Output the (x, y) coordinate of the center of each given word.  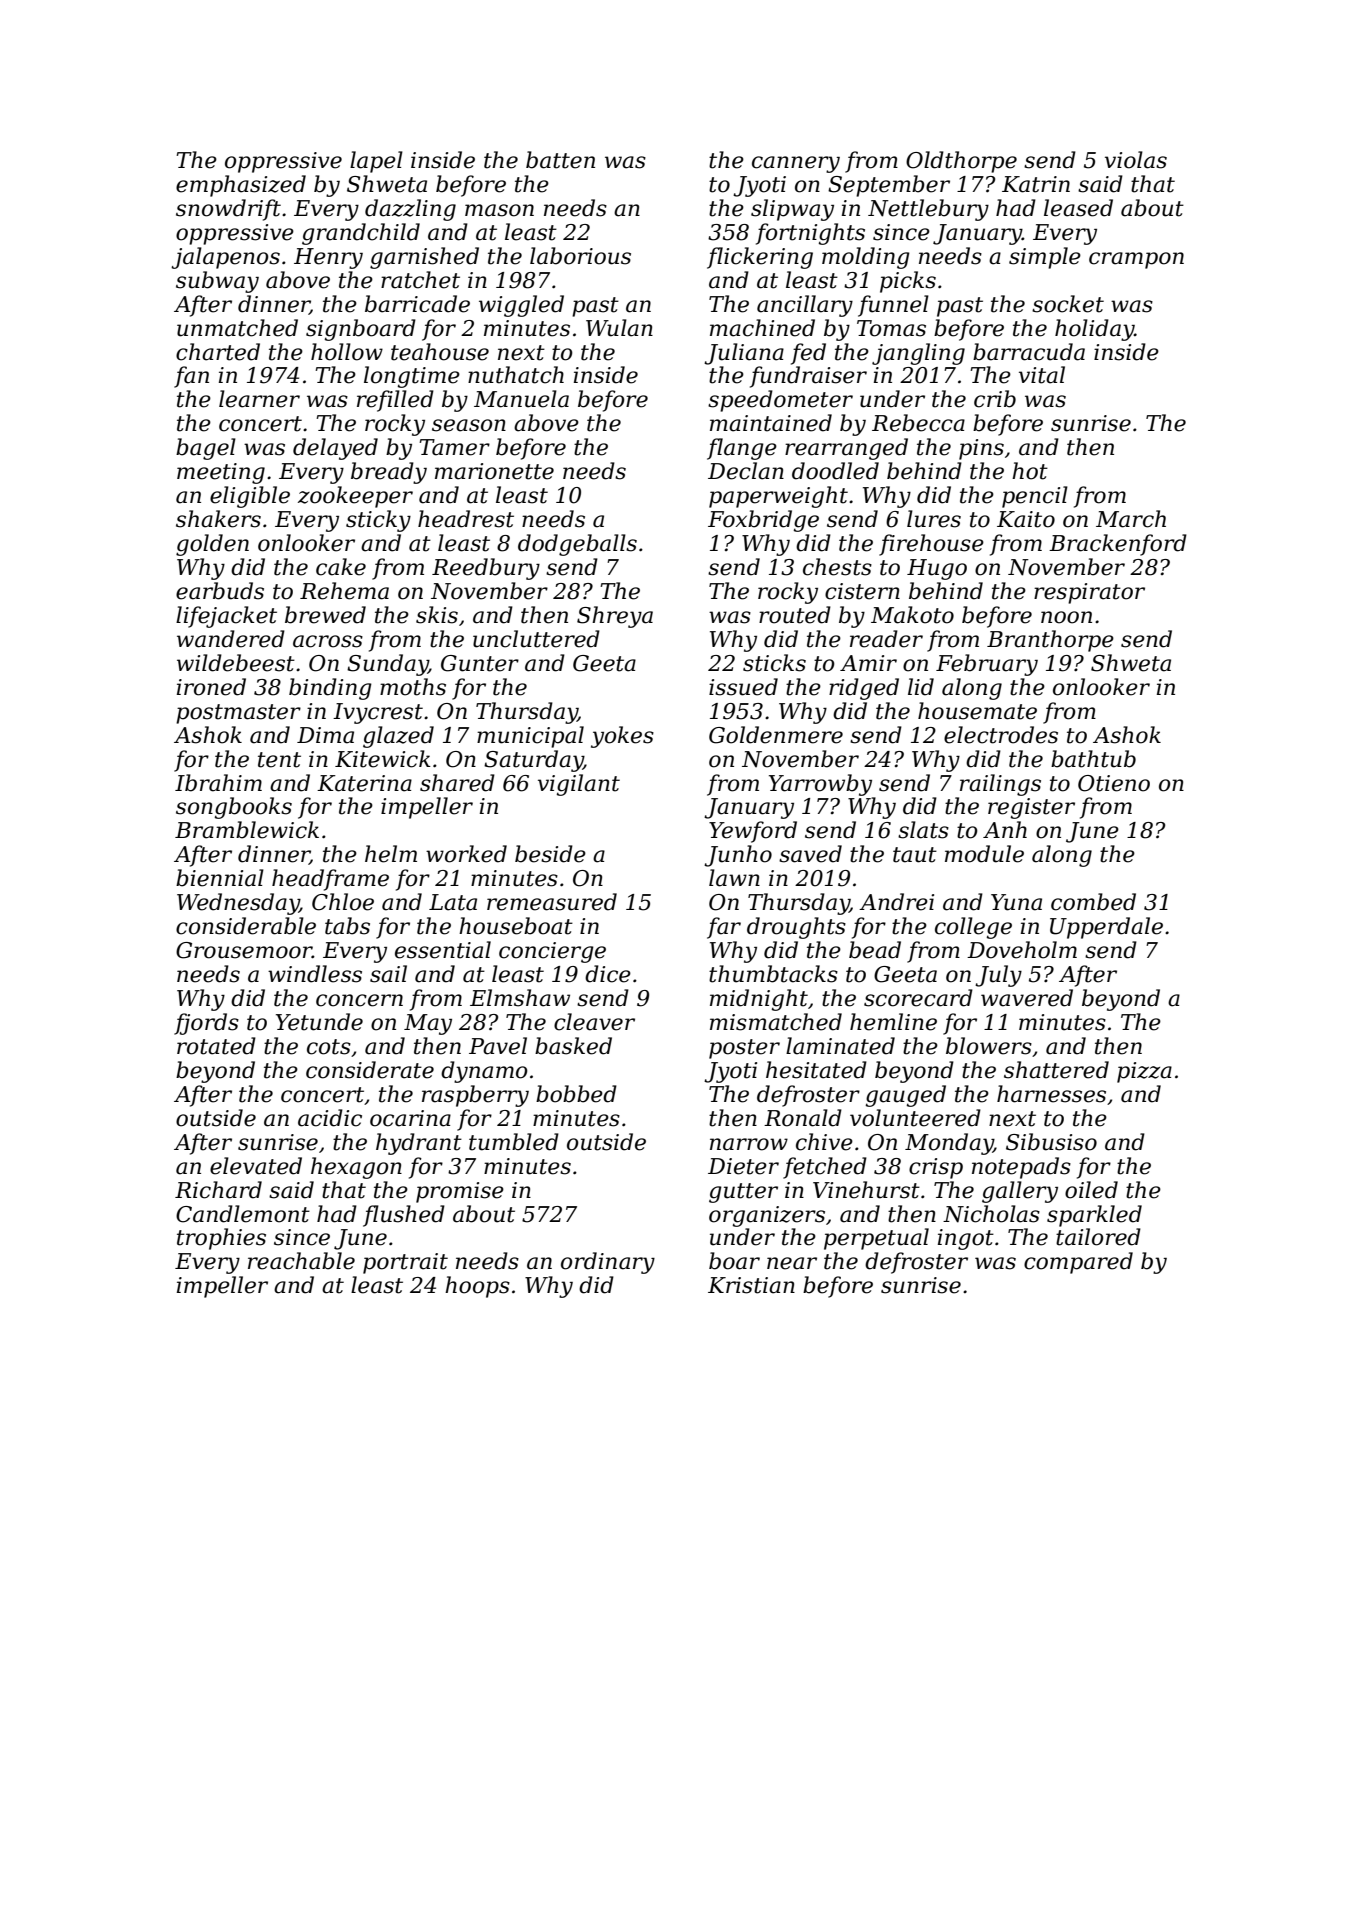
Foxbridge (763, 521)
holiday (1094, 330)
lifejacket (226, 617)
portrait (405, 1263)
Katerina (364, 783)
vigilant (579, 785)
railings (1000, 785)
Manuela (521, 399)
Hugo (937, 569)
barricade (417, 304)
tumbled (514, 1142)
